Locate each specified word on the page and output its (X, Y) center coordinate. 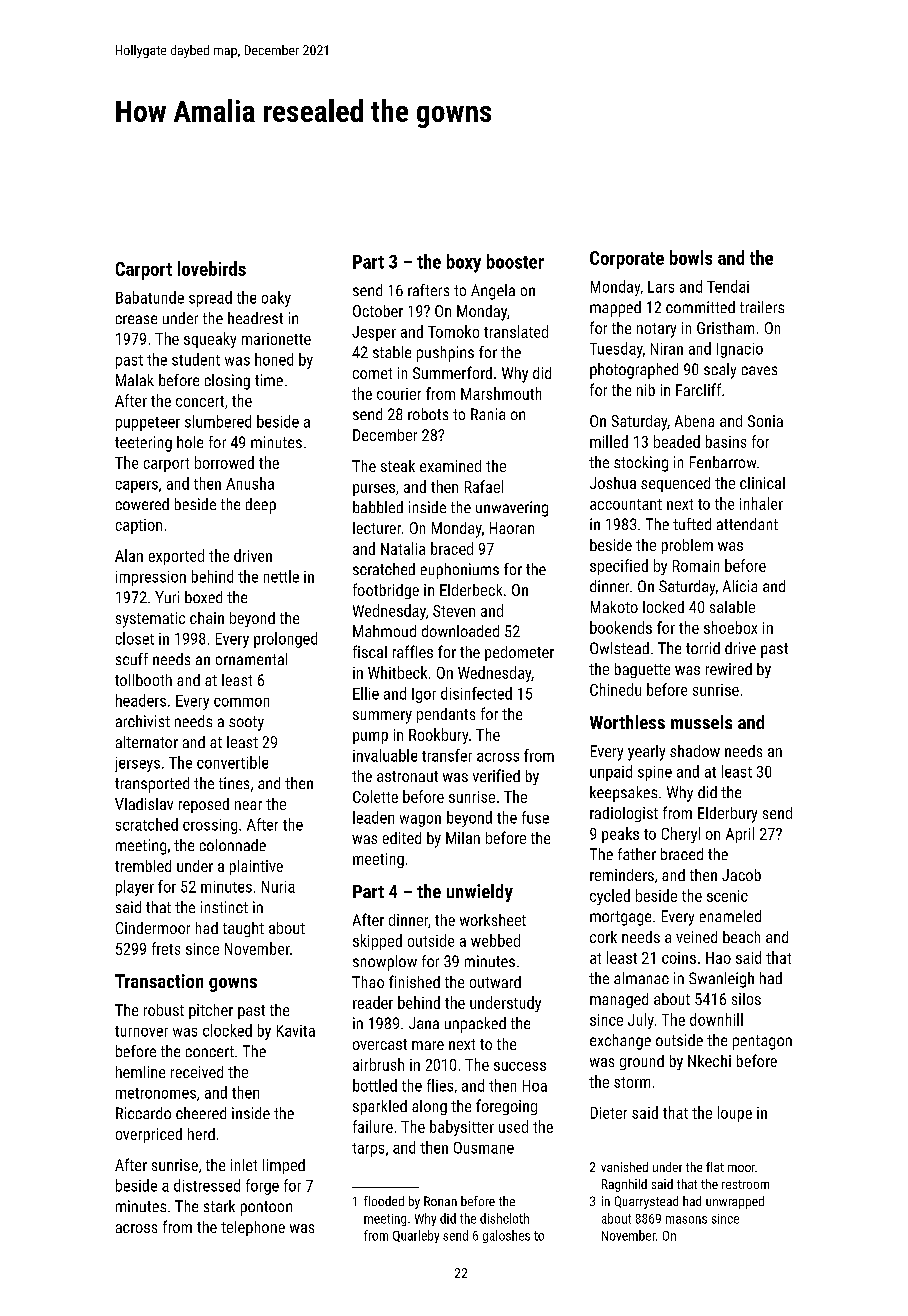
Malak (135, 380)
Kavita (296, 1031)
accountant (626, 504)
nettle (281, 576)
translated (516, 331)
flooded (384, 1201)
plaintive (256, 867)
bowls (691, 257)
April (740, 835)
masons (686, 1220)
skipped (377, 942)
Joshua (613, 483)
